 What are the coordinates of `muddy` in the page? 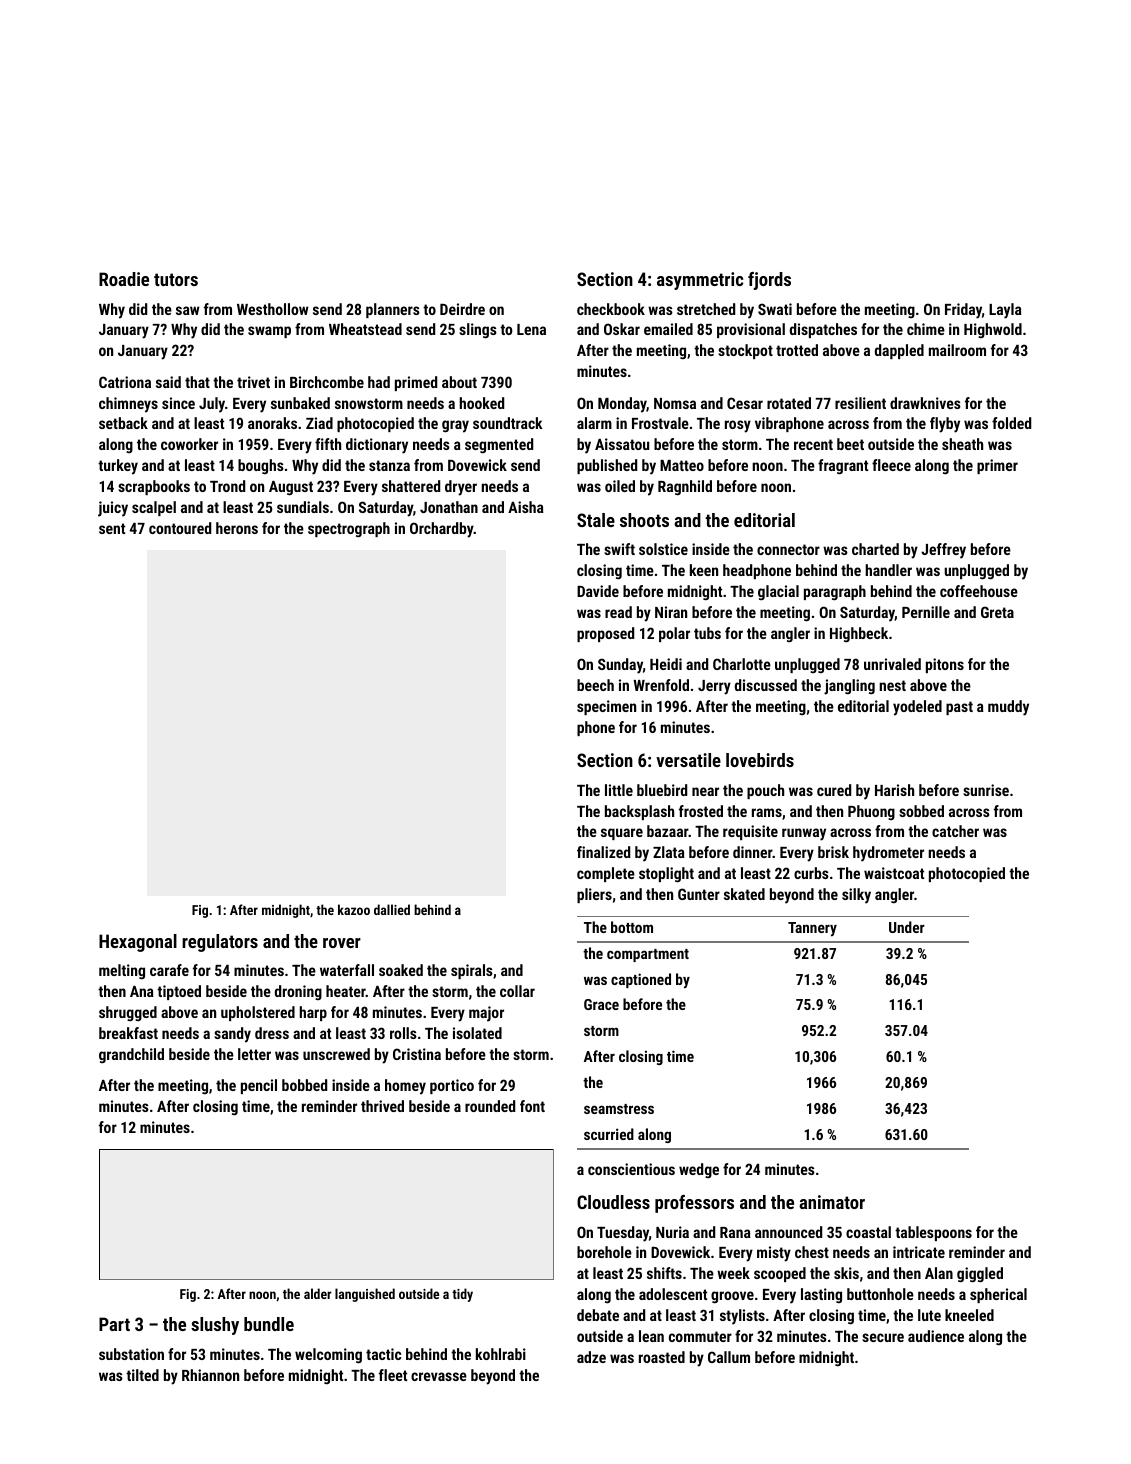 It's located at (1008, 708).
